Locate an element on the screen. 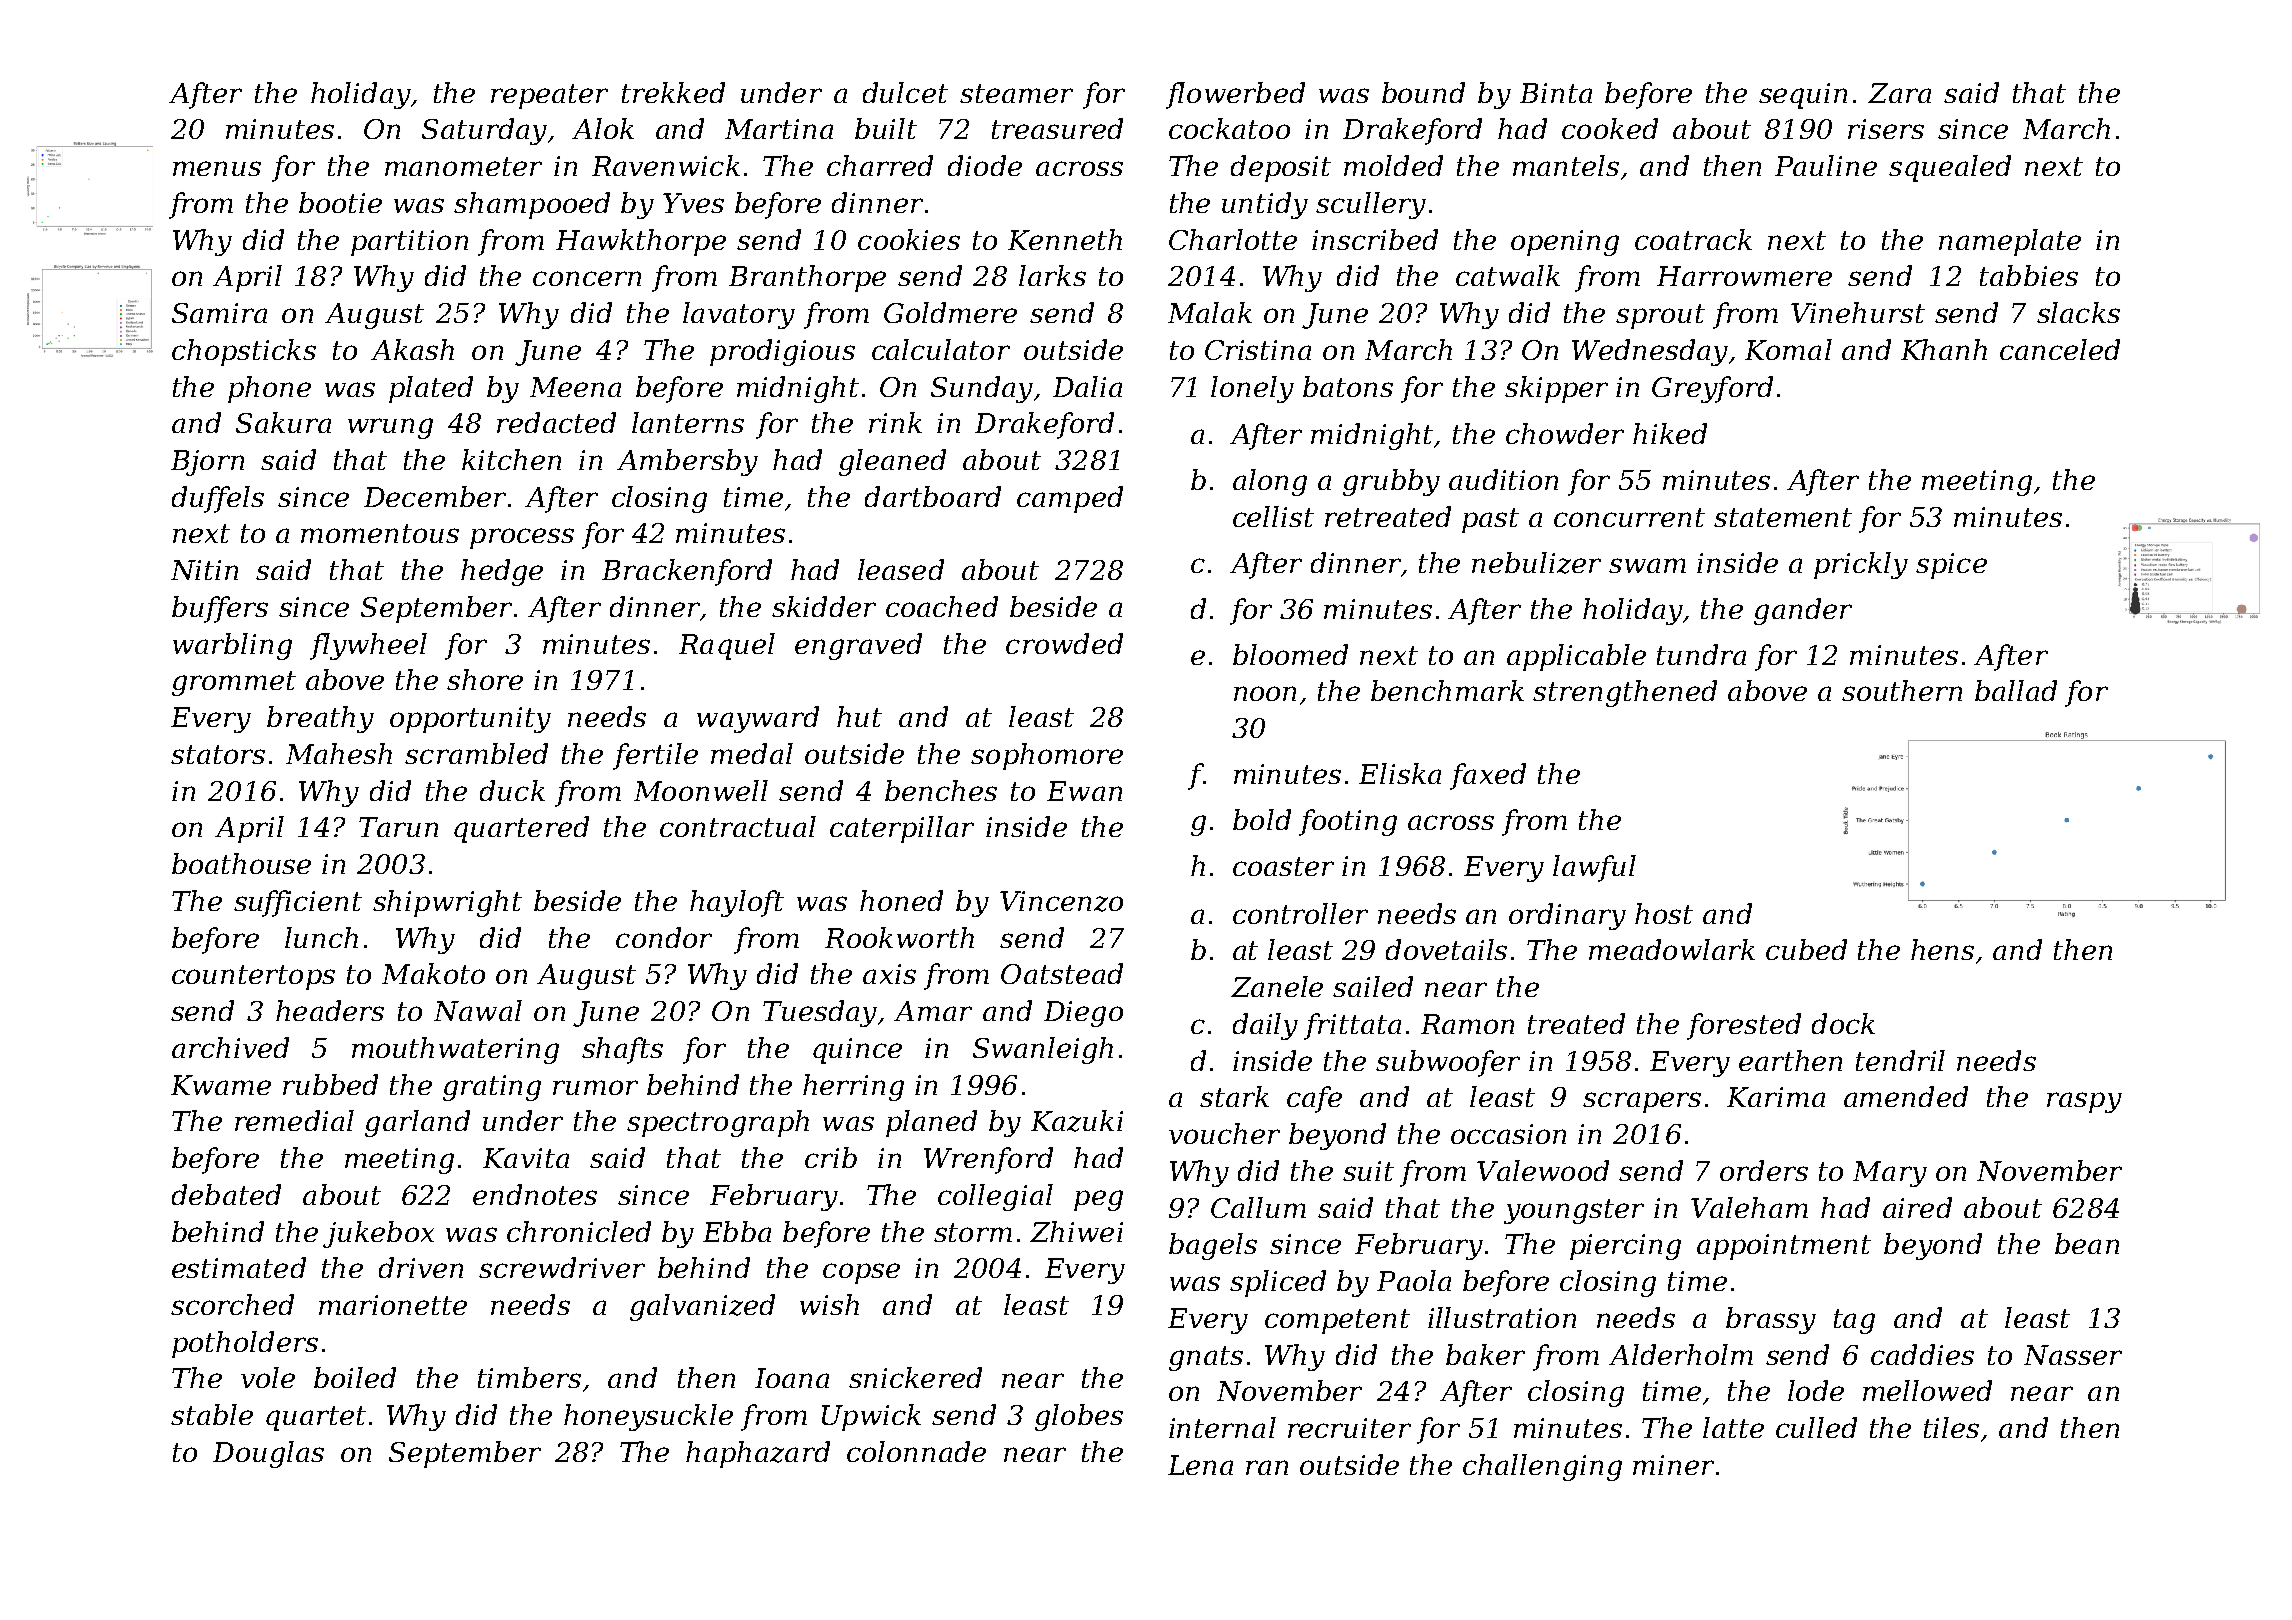  lunch is located at coordinates (321, 937).
